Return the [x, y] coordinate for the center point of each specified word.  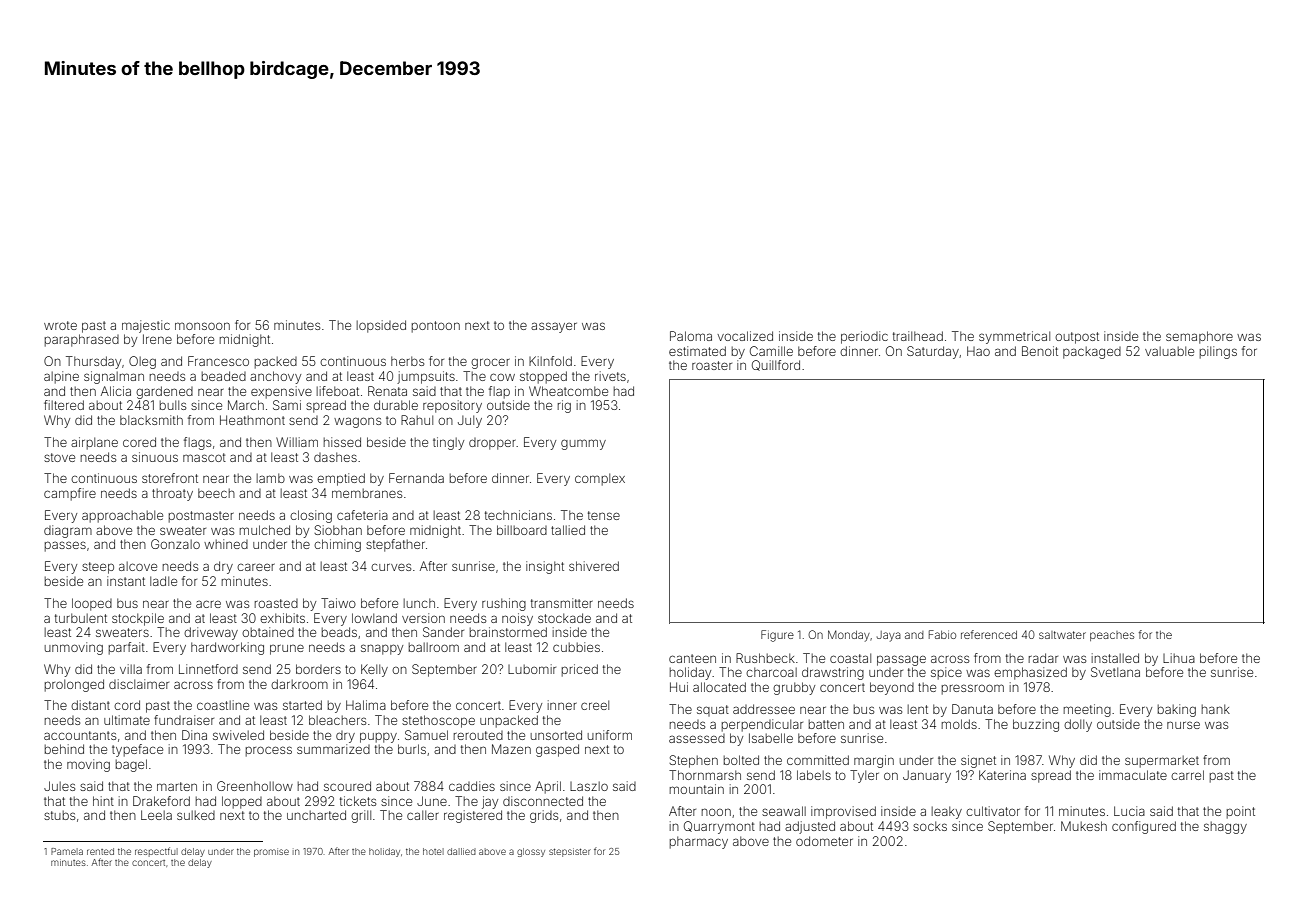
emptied [341, 479]
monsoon [202, 326]
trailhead [918, 336]
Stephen [693, 761]
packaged [1092, 353]
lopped [242, 802]
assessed [697, 738]
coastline [223, 705]
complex [600, 479]
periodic [864, 337]
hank [1216, 709]
